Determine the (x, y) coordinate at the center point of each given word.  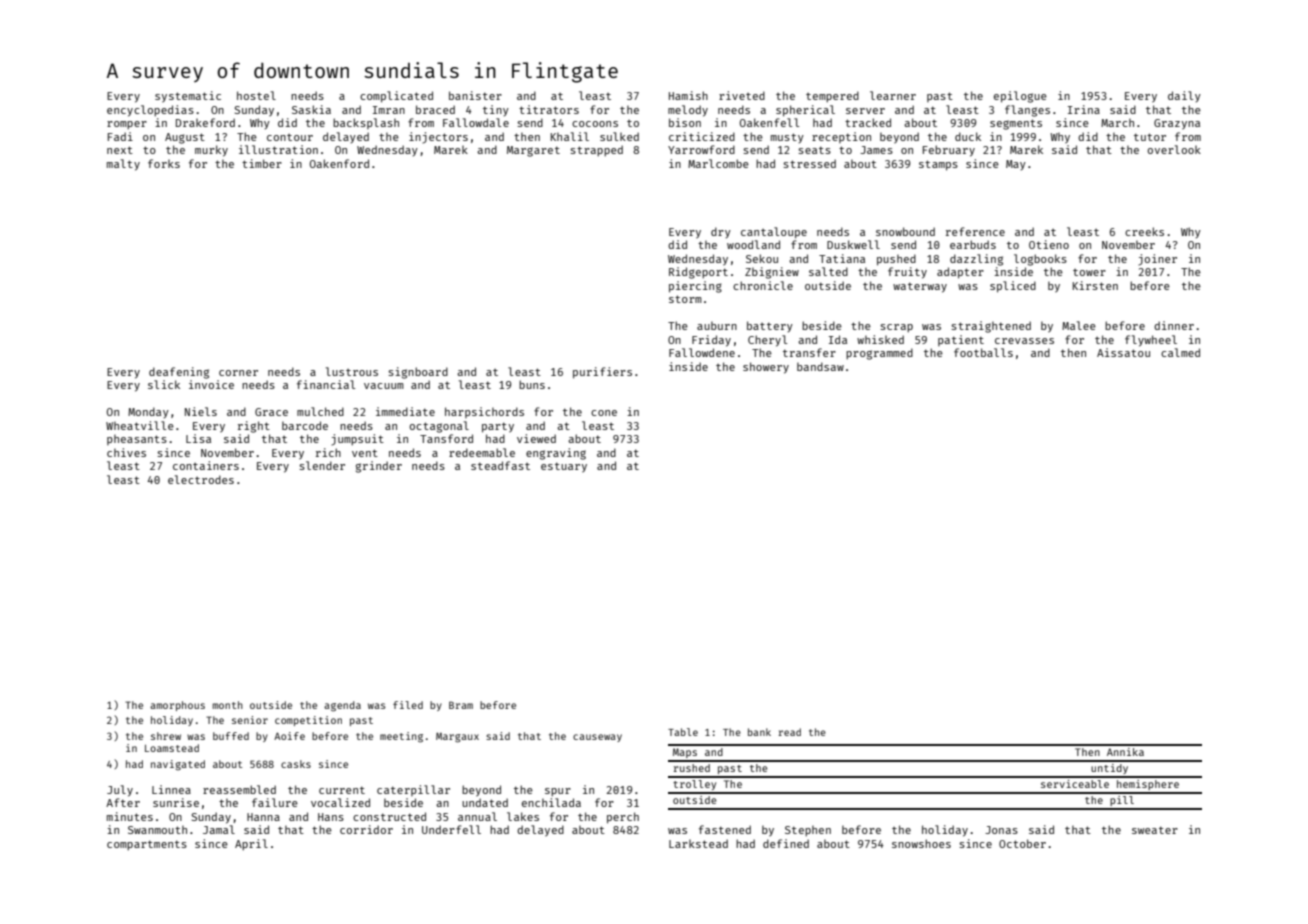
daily (1184, 96)
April (251, 844)
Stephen (808, 831)
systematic (188, 97)
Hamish (688, 95)
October (1022, 843)
